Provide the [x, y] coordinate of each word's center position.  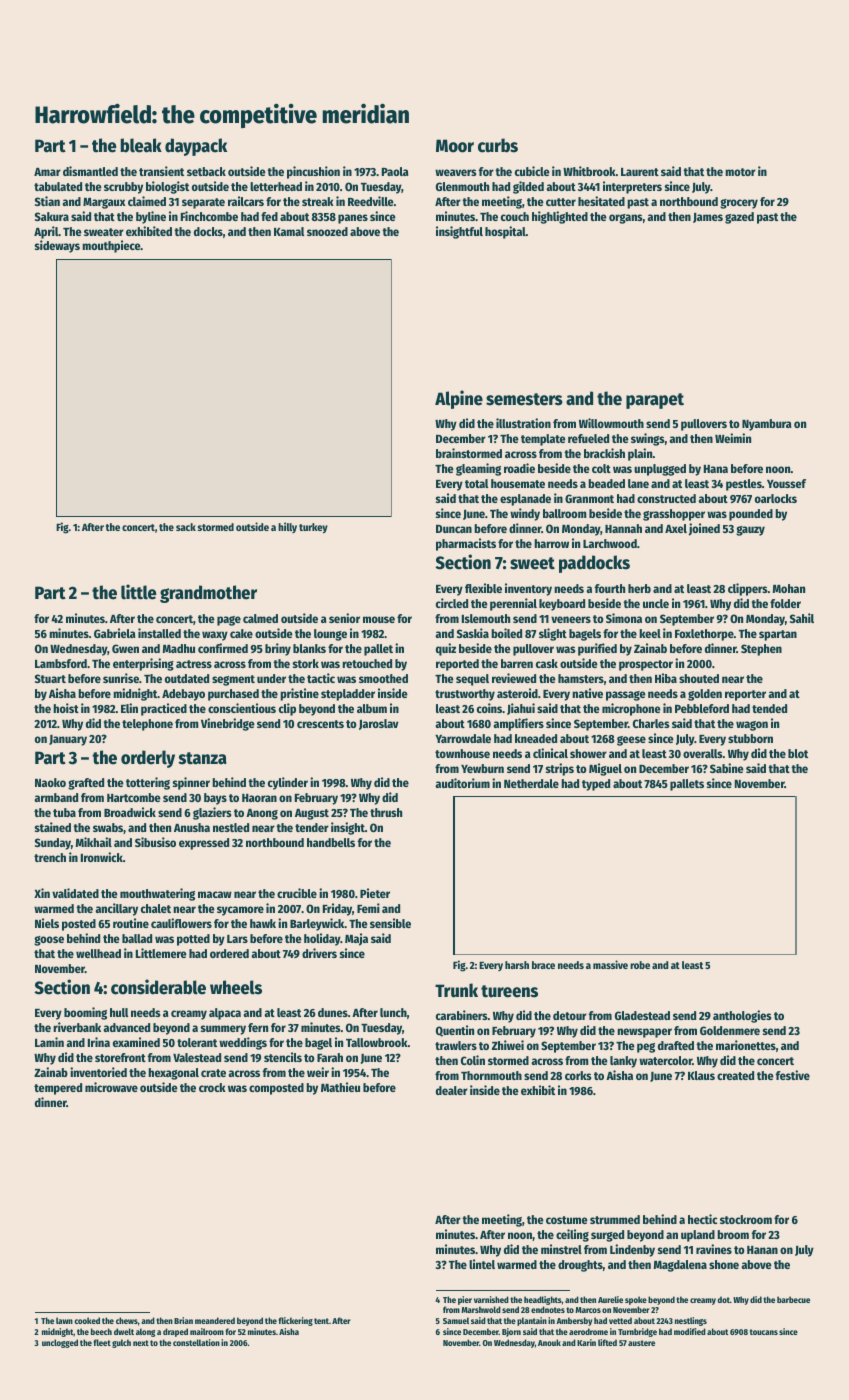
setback [206, 171]
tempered [58, 1089]
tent [321, 1321]
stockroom [746, 1219]
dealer [452, 1090]
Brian [183, 1320]
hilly [287, 527]
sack [186, 527]
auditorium [462, 783]
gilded [528, 187]
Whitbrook [589, 171]
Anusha [192, 827]
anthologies [742, 1016]
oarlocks [776, 498]
